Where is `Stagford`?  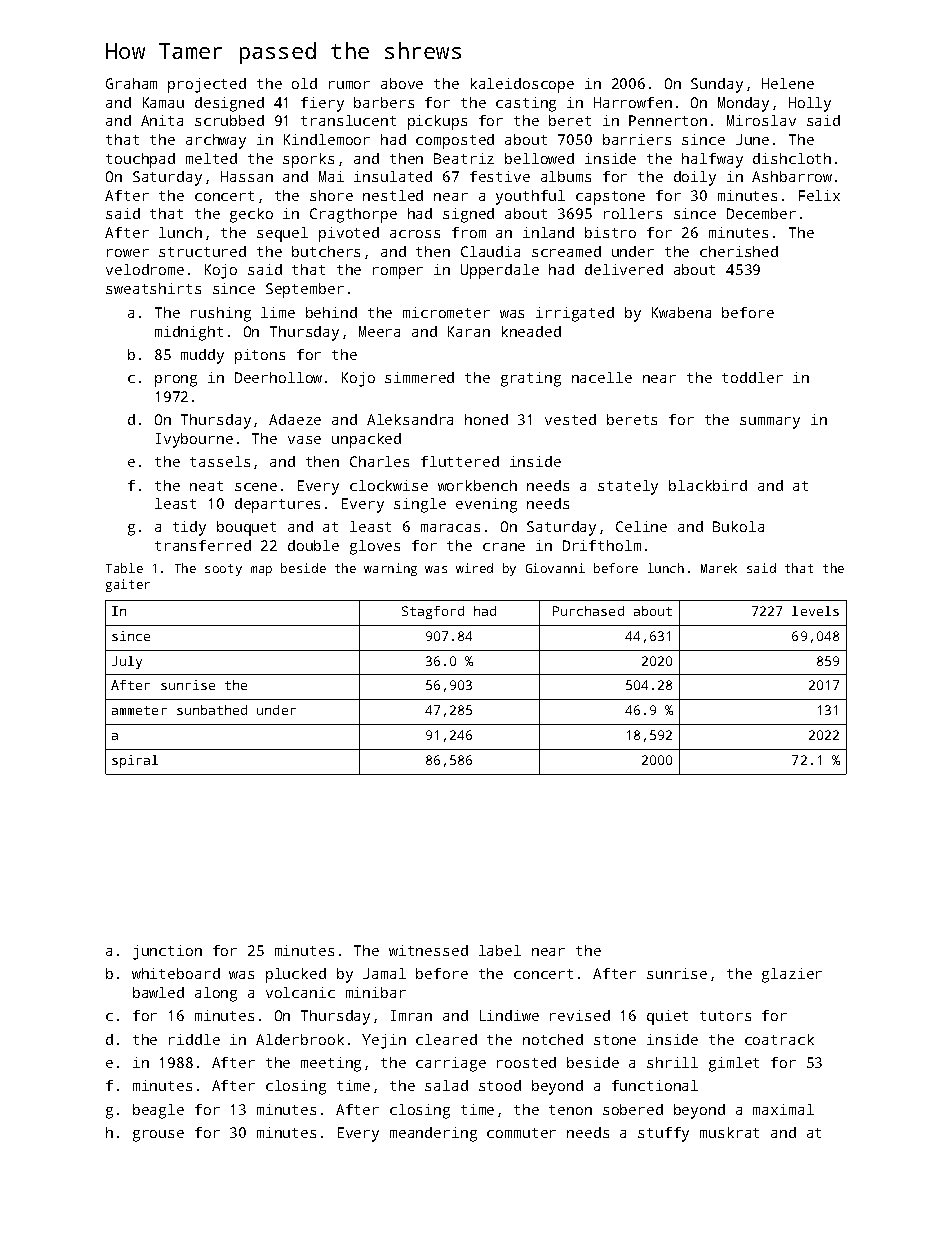 Stagford is located at coordinates (433, 612).
